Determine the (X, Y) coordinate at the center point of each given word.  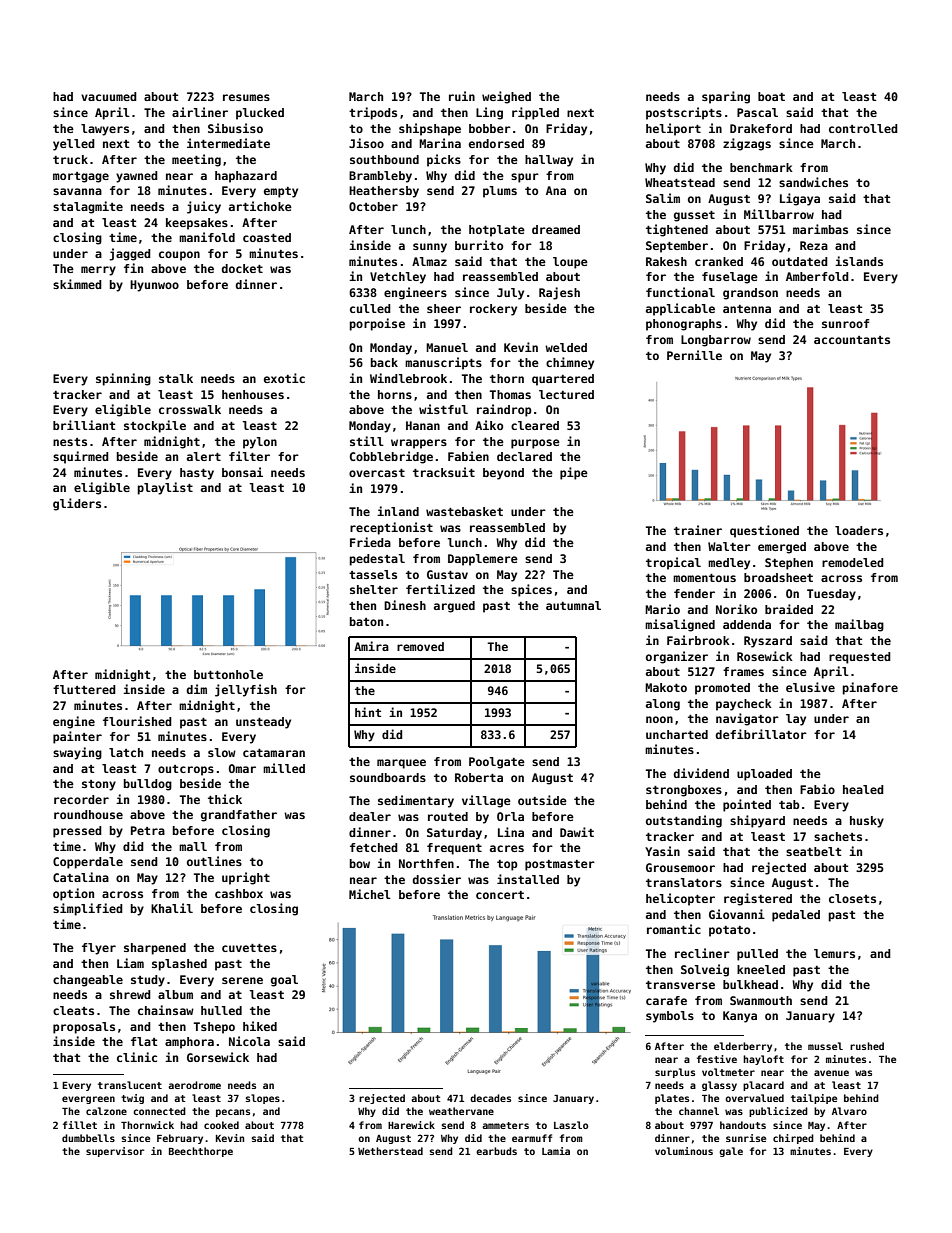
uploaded (764, 775)
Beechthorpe (201, 1152)
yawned (137, 177)
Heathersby (384, 192)
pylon (260, 443)
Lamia (556, 1151)
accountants (852, 340)
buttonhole (228, 674)
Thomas (510, 394)
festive (717, 1059)
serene (242, 980)
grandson (750, 294)
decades (490, 1098)
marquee (401, 764)
